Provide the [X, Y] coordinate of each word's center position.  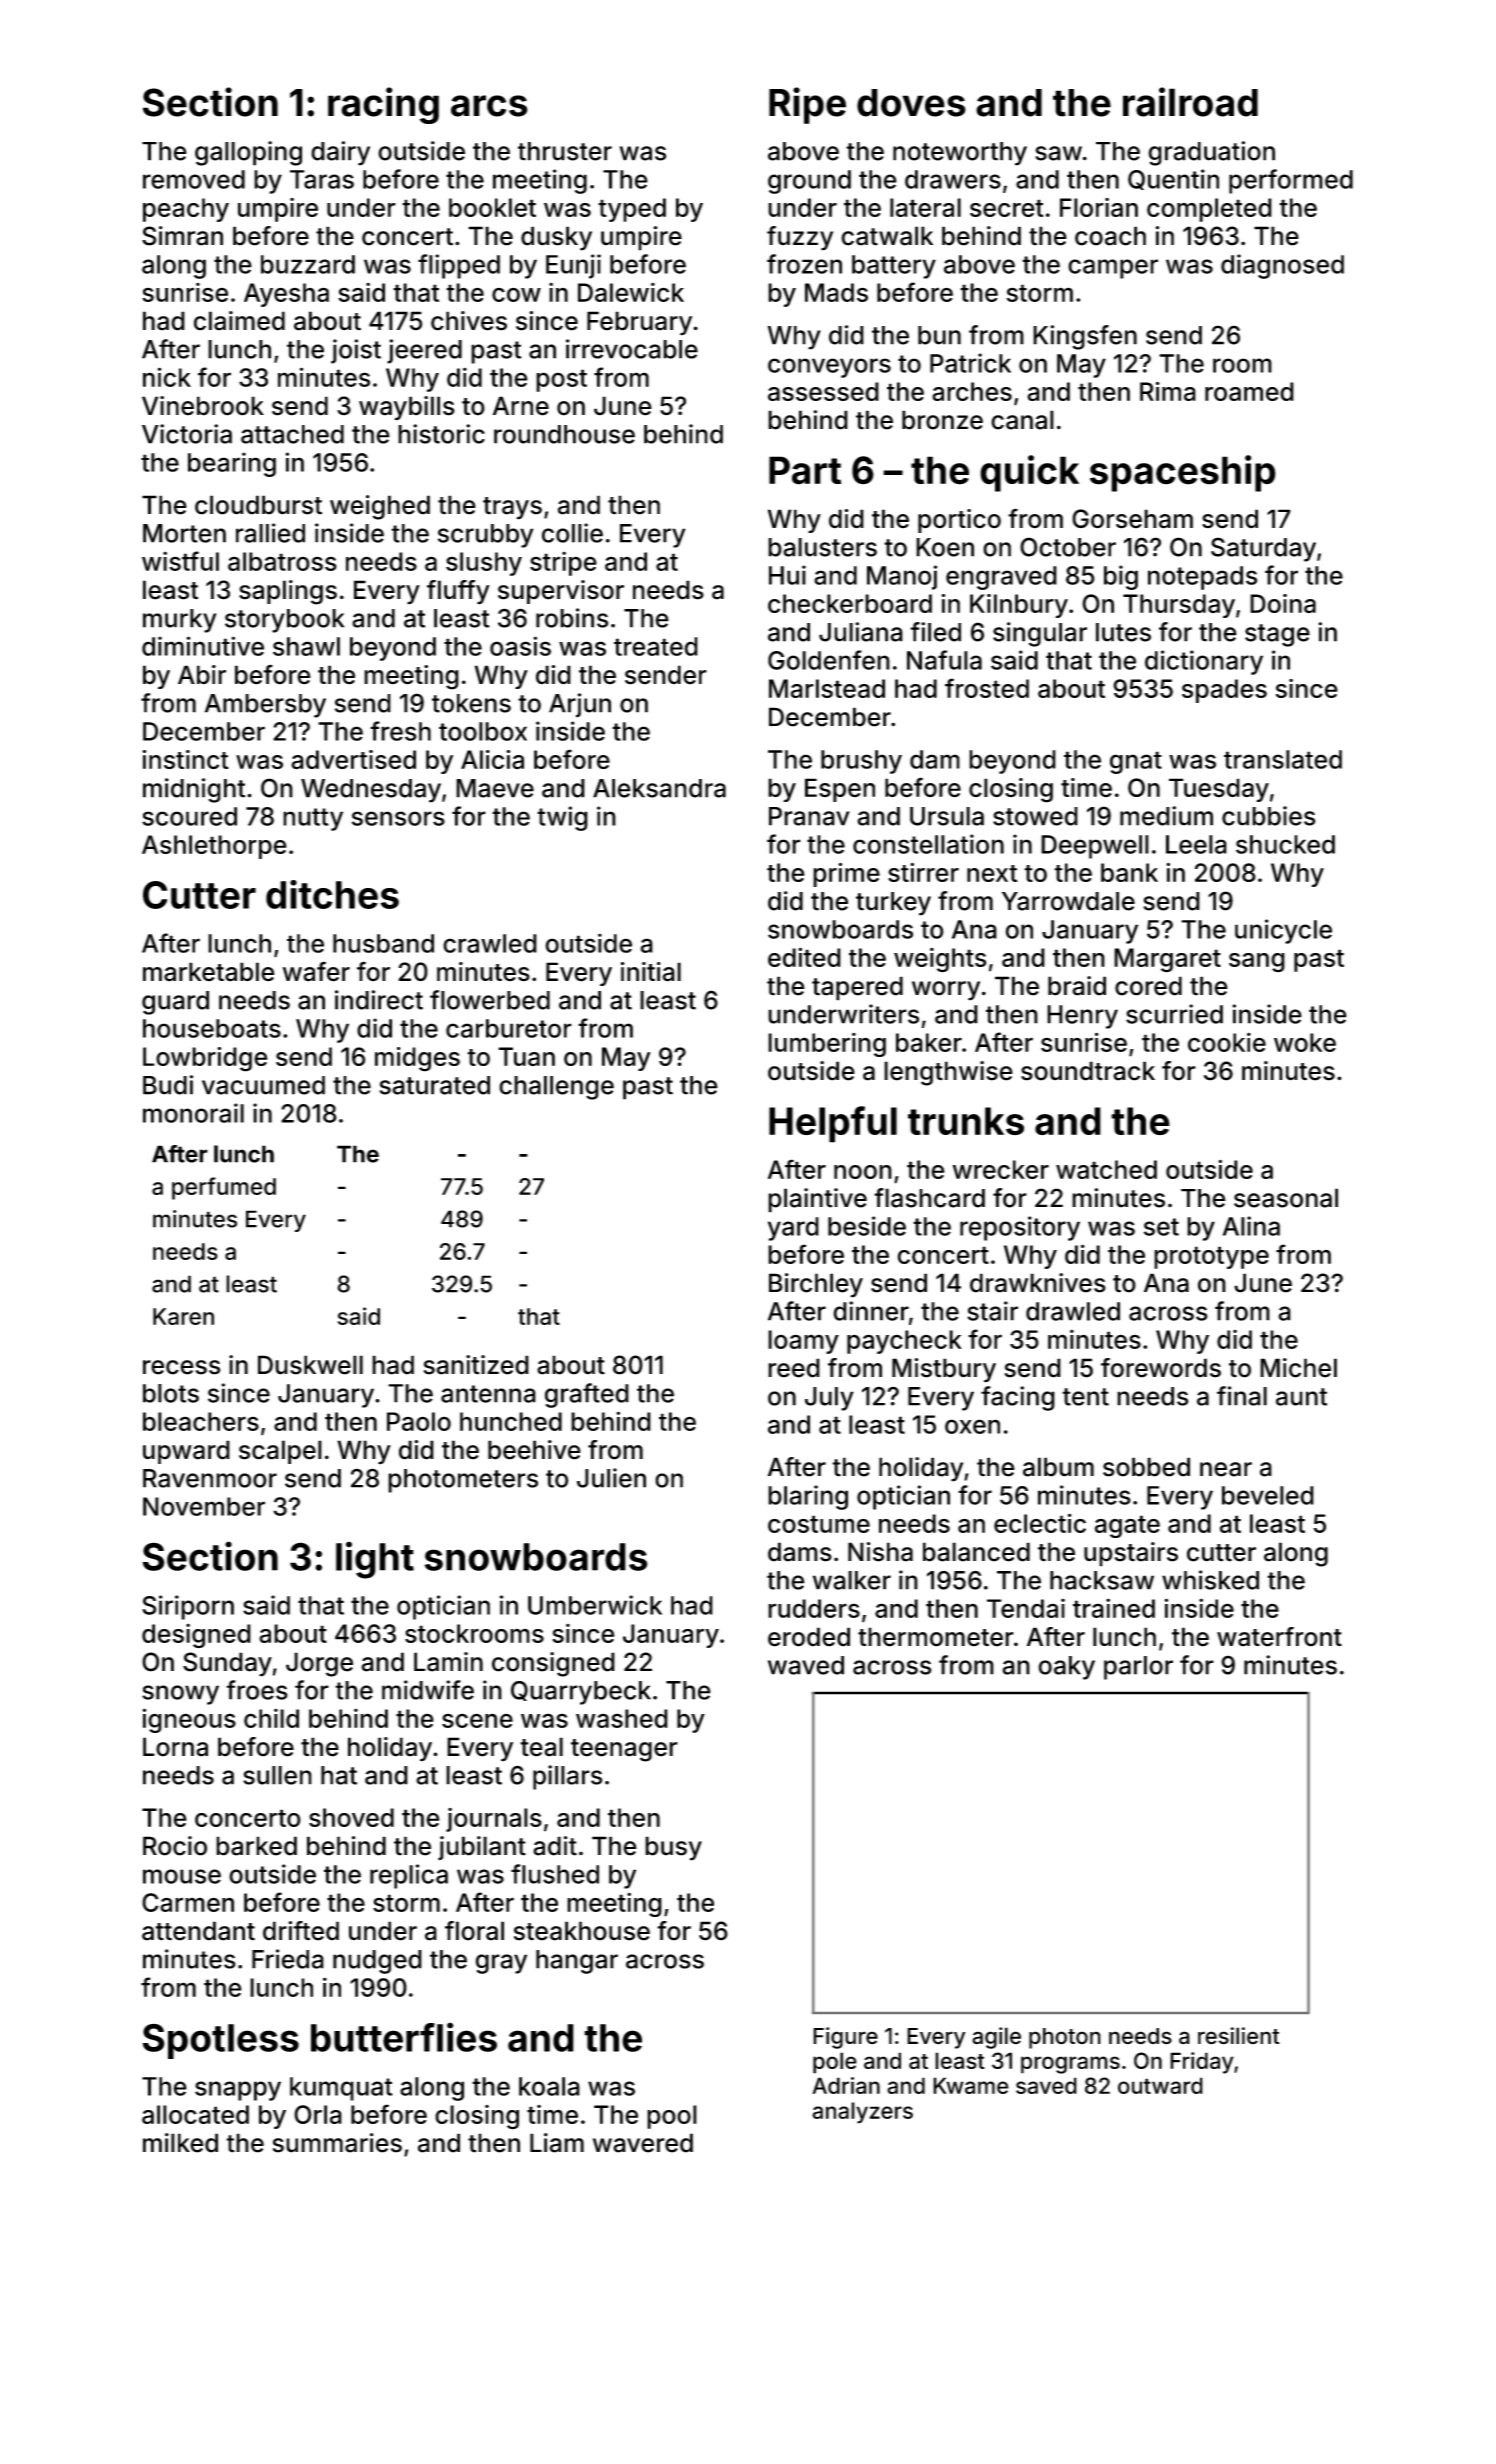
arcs [489, 106]
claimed [239, 321]
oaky [1066, 1668]
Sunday [227, 1664]
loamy [803, 1342]
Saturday [1263, 549]
